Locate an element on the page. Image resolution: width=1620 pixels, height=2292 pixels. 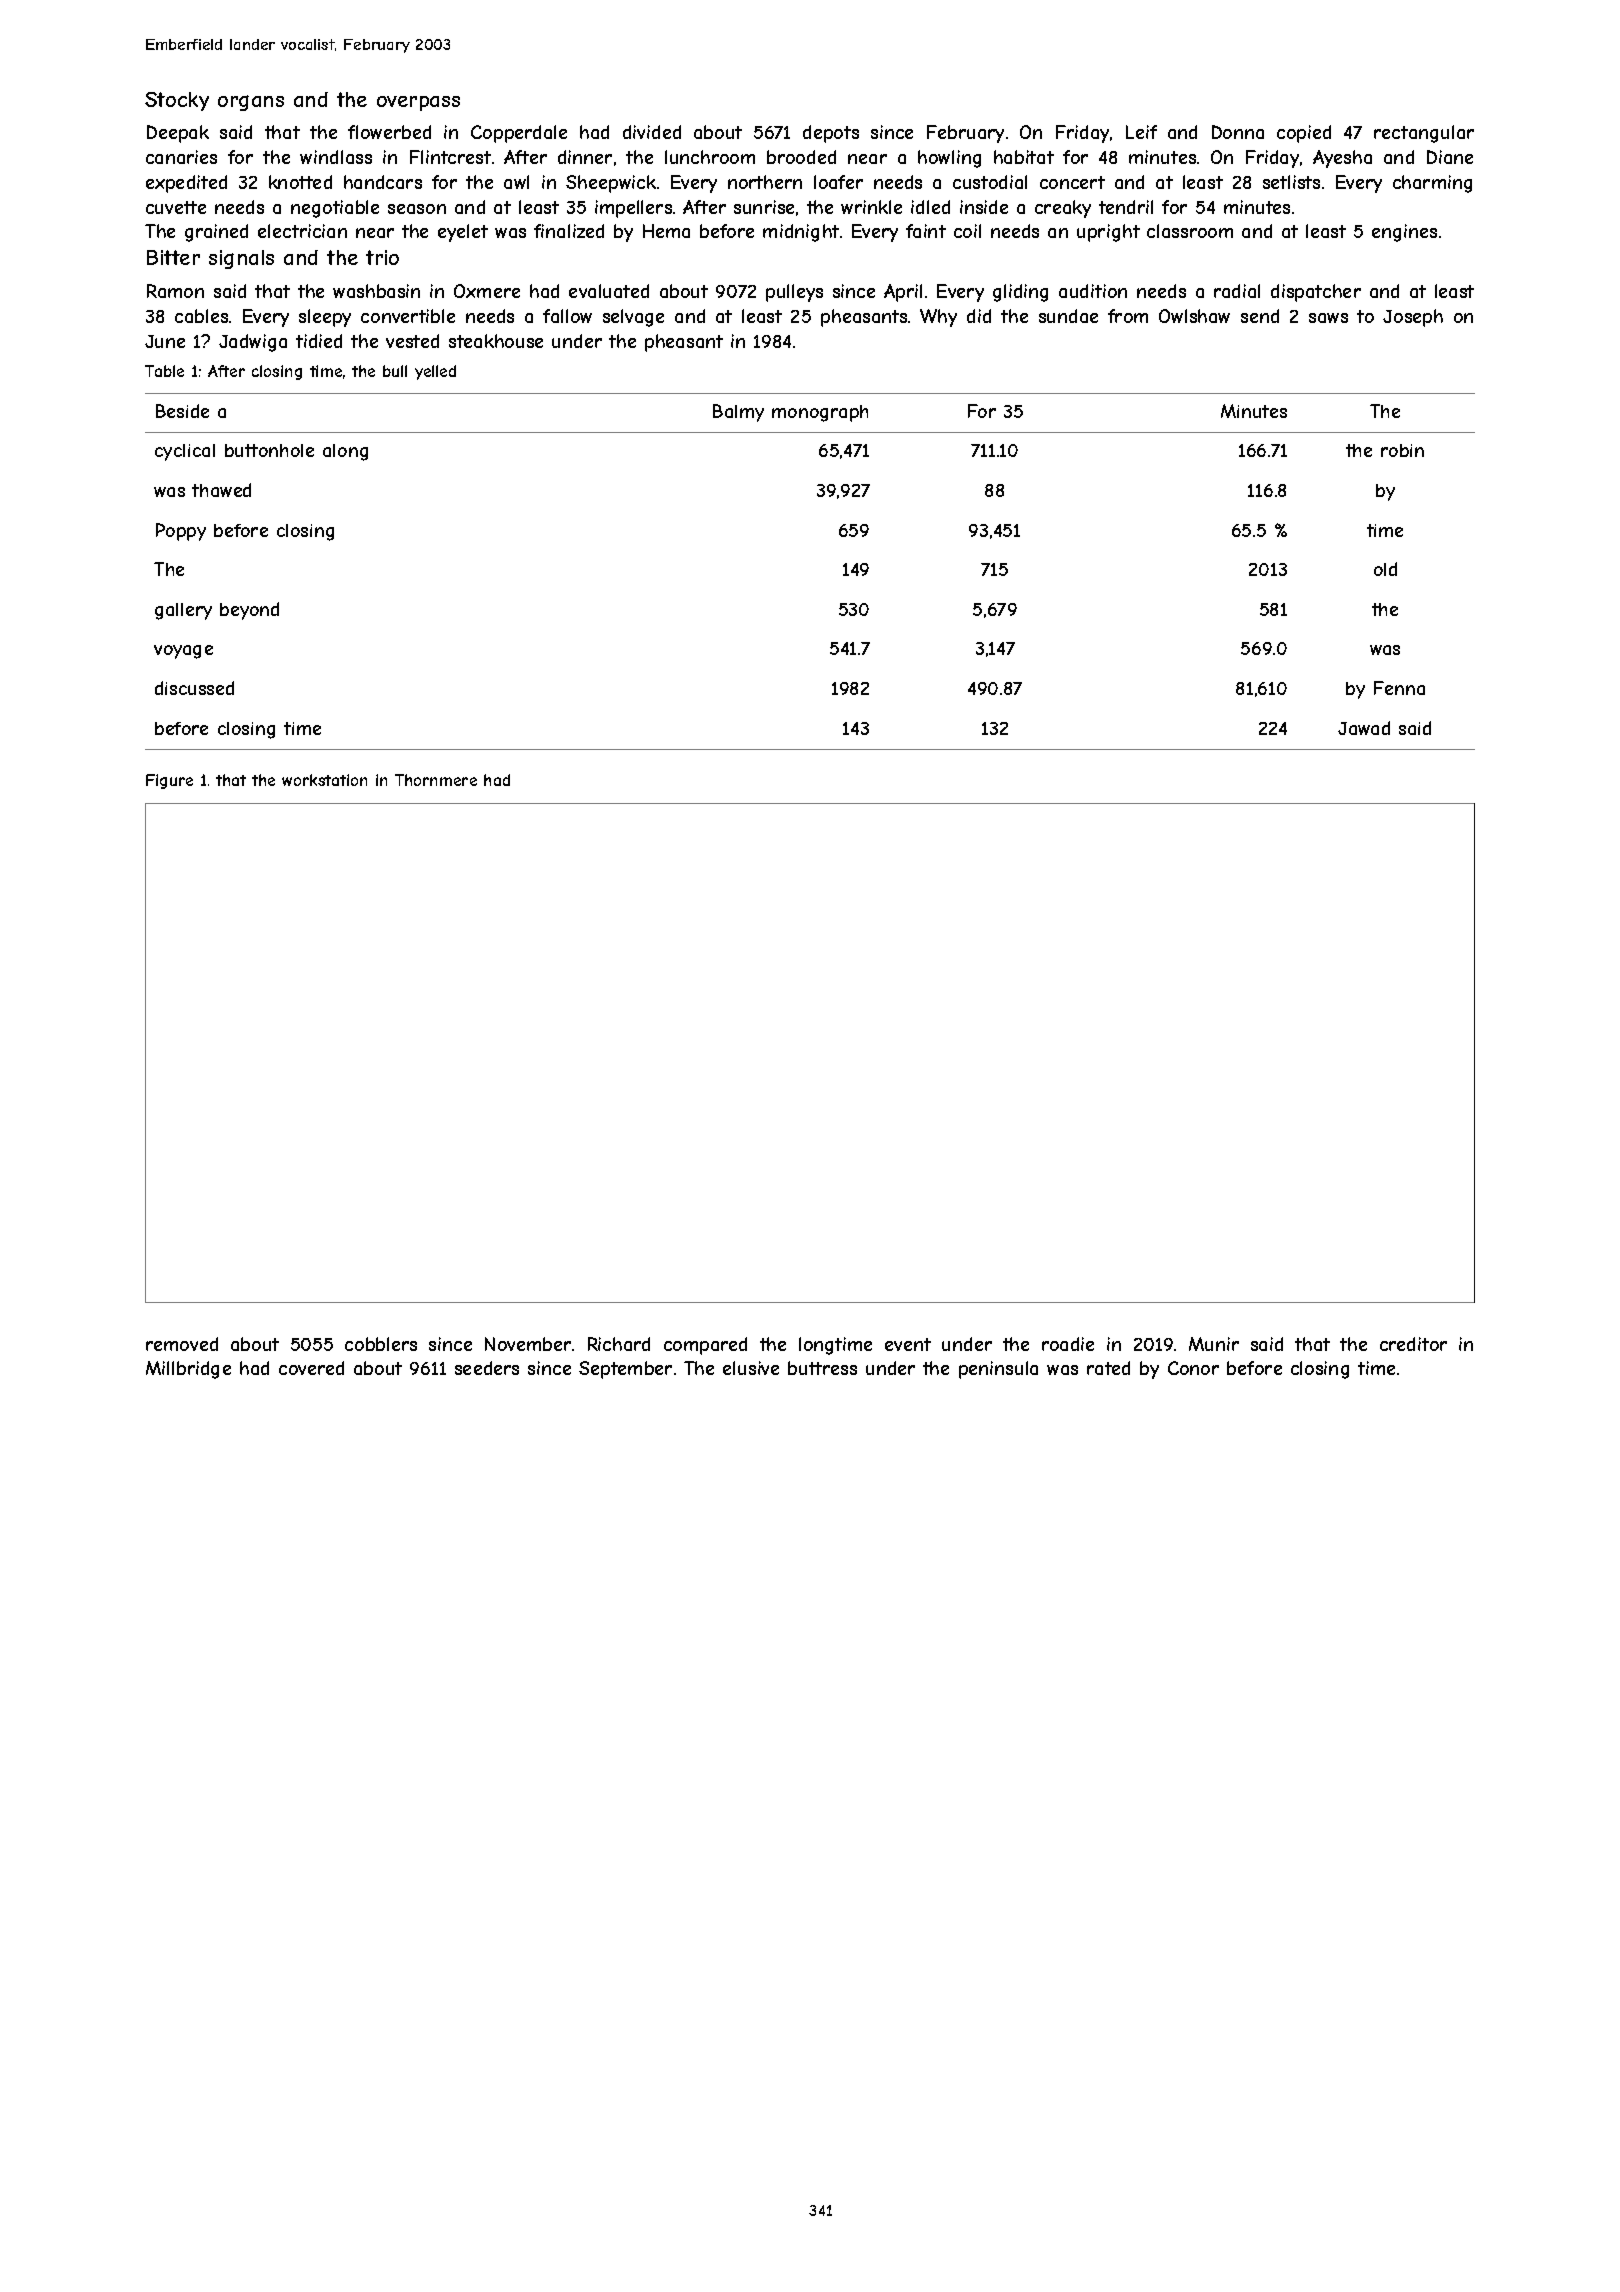
monograph is located at coordinates (820, 413).
